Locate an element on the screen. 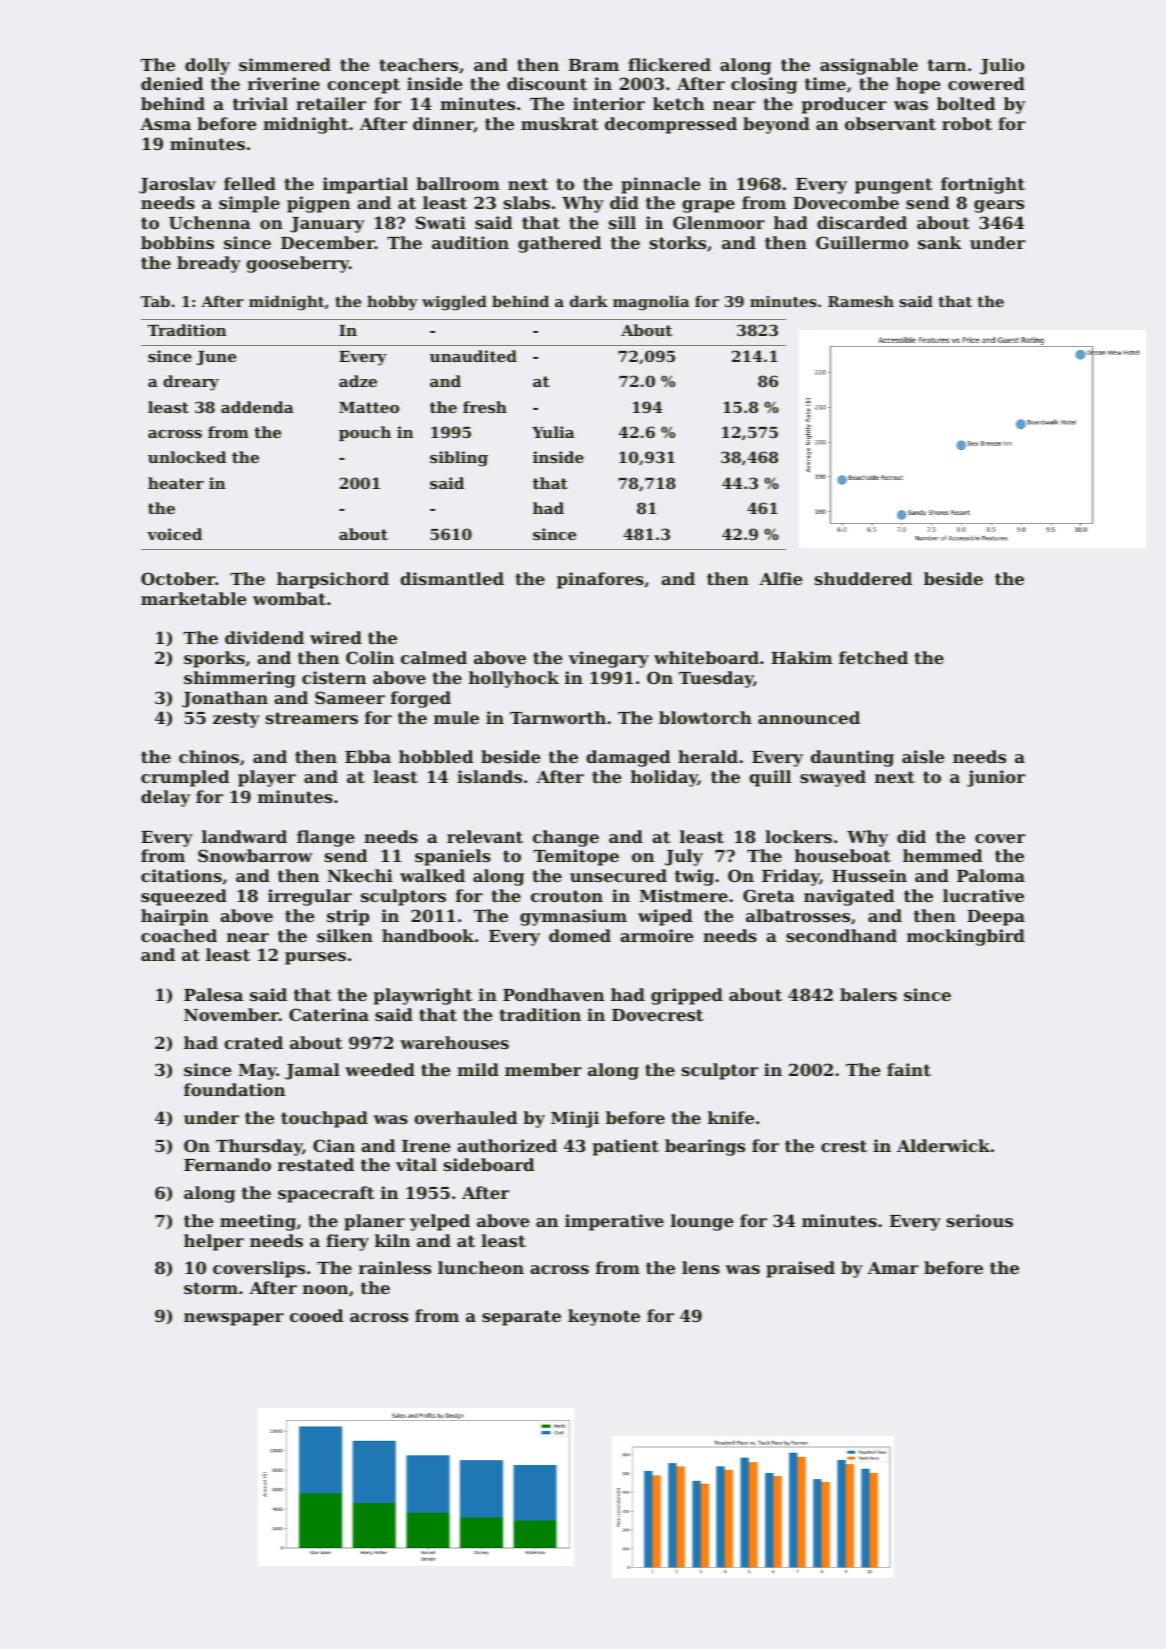 This screenshot has height=1649, width=1166. harpsichord is located at coordinates (333, 580).
